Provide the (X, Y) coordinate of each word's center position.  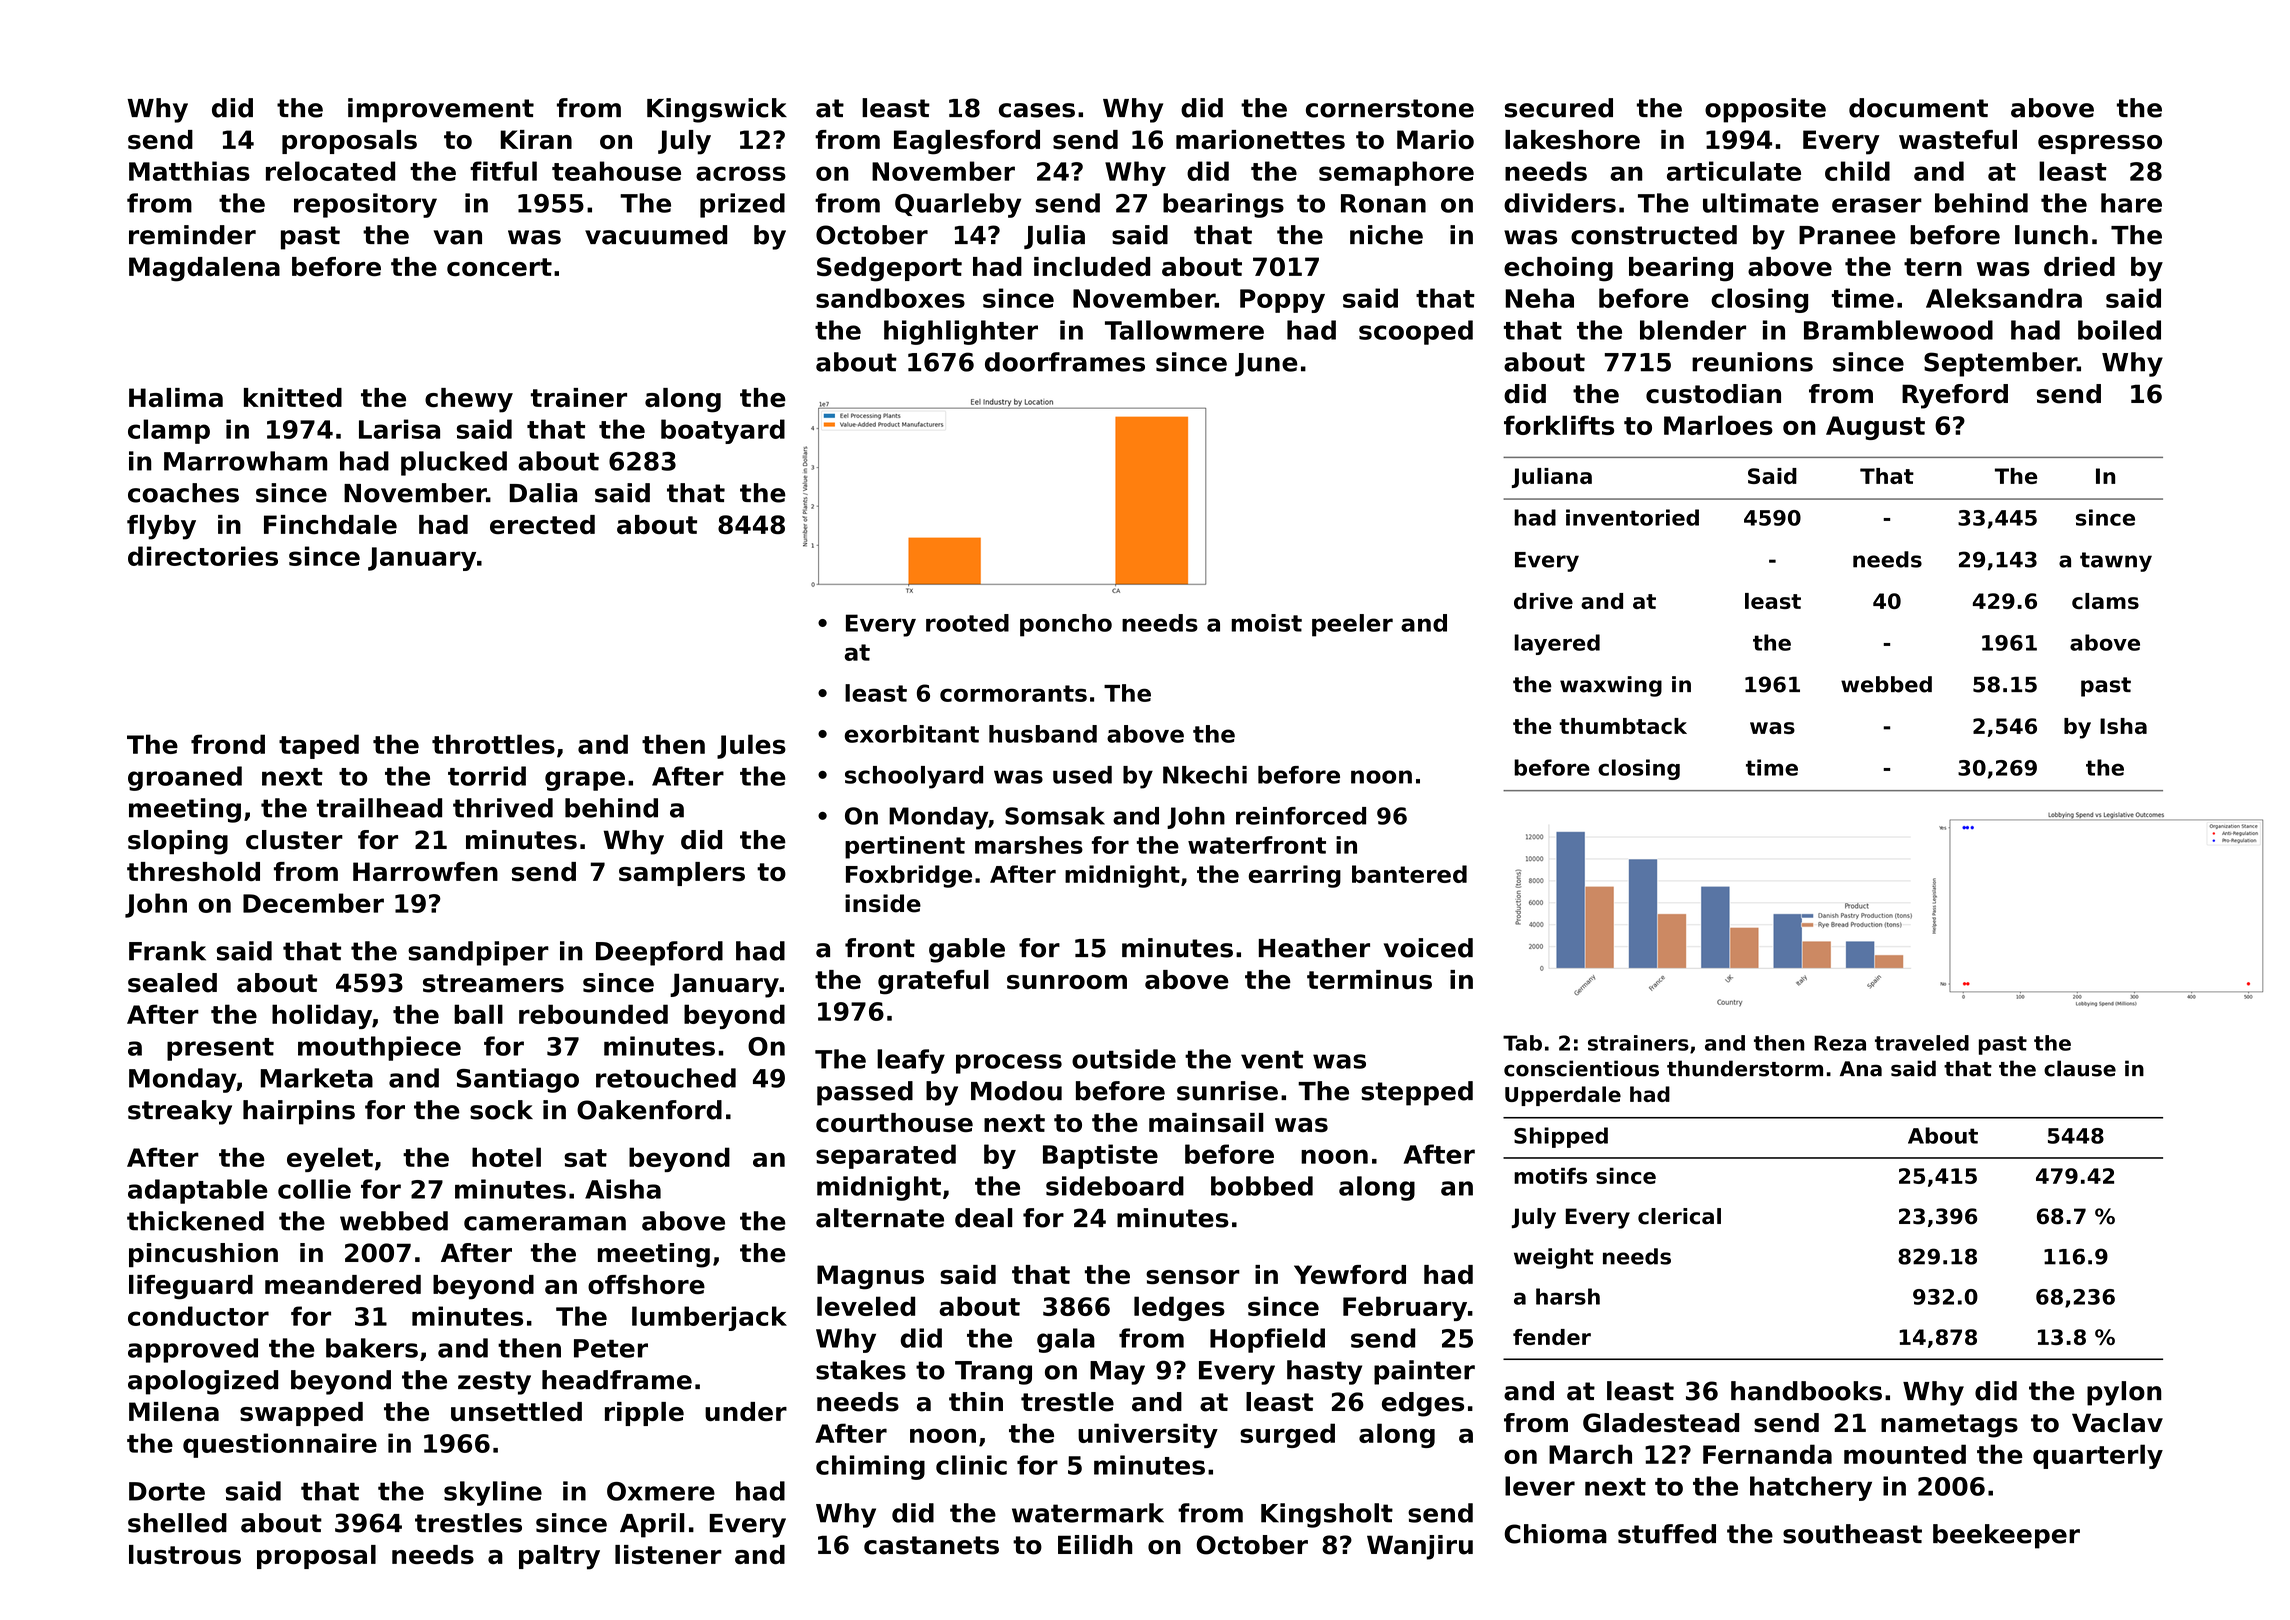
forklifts (1559, 425)
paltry (559, 1557)
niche (1386, 235)
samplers (682, 874)
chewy (469, 400)
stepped (1417, 1093)
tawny (2116, 562)
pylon (2124, 1393)
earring (1294, 876)
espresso (2100, 144)
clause (2080, 1068)
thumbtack (1623, 726)
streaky (180, 1112)
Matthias (189, 171)
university (1148, 1435)
